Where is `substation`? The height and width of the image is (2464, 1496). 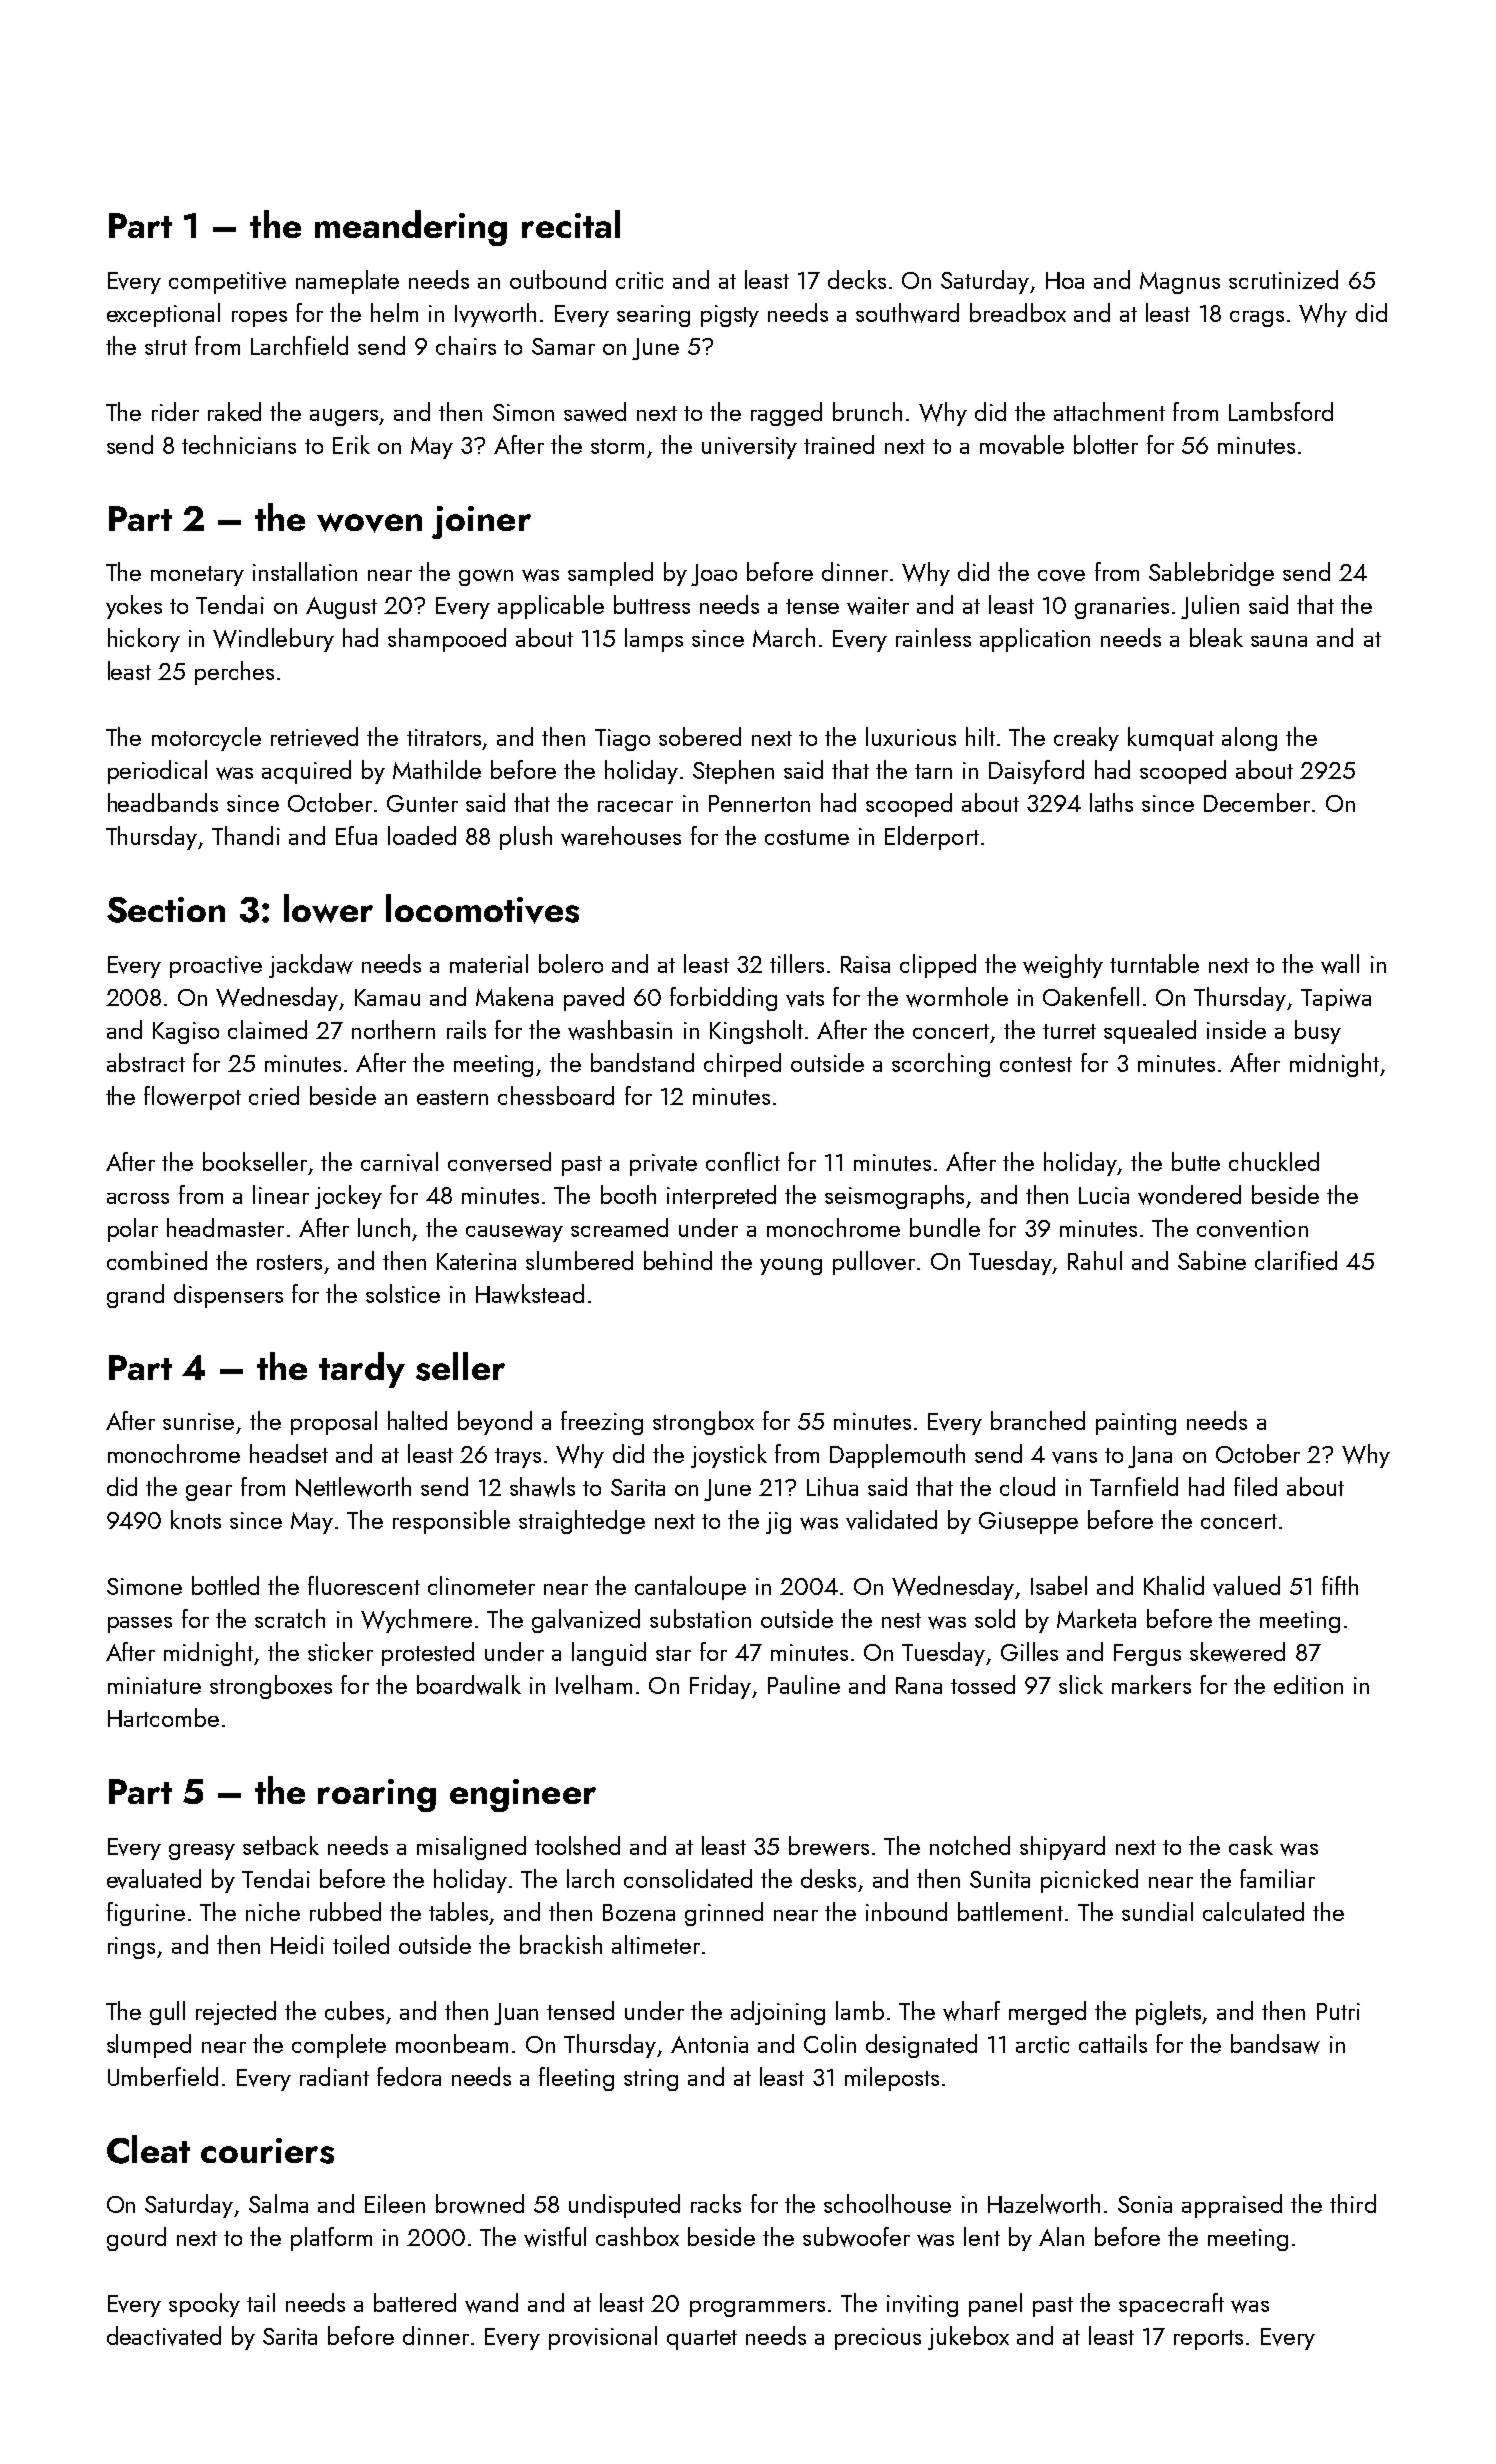
substation is located at coordinates (700, 1618).
